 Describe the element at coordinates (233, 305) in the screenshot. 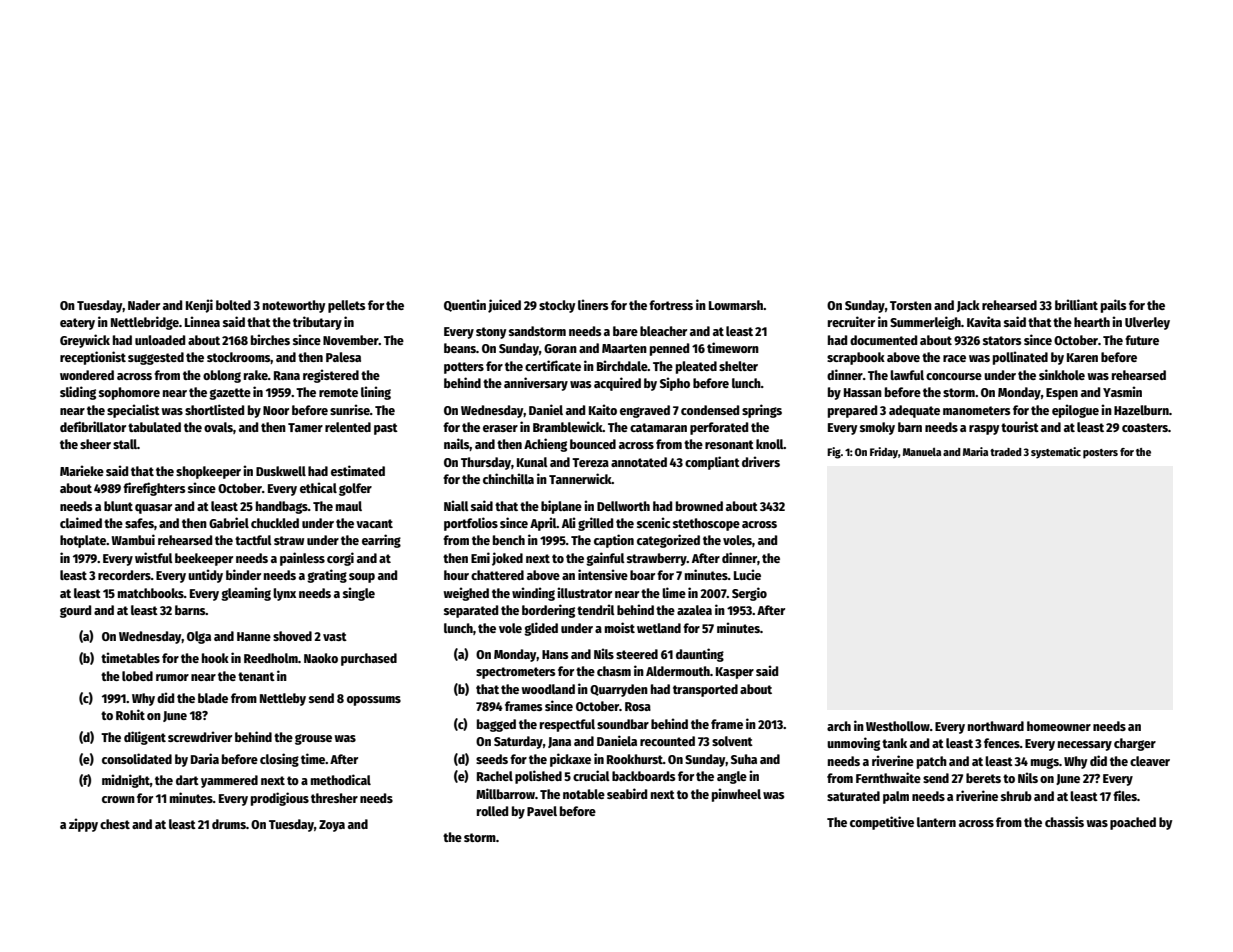

I see `bolted` at that location.
